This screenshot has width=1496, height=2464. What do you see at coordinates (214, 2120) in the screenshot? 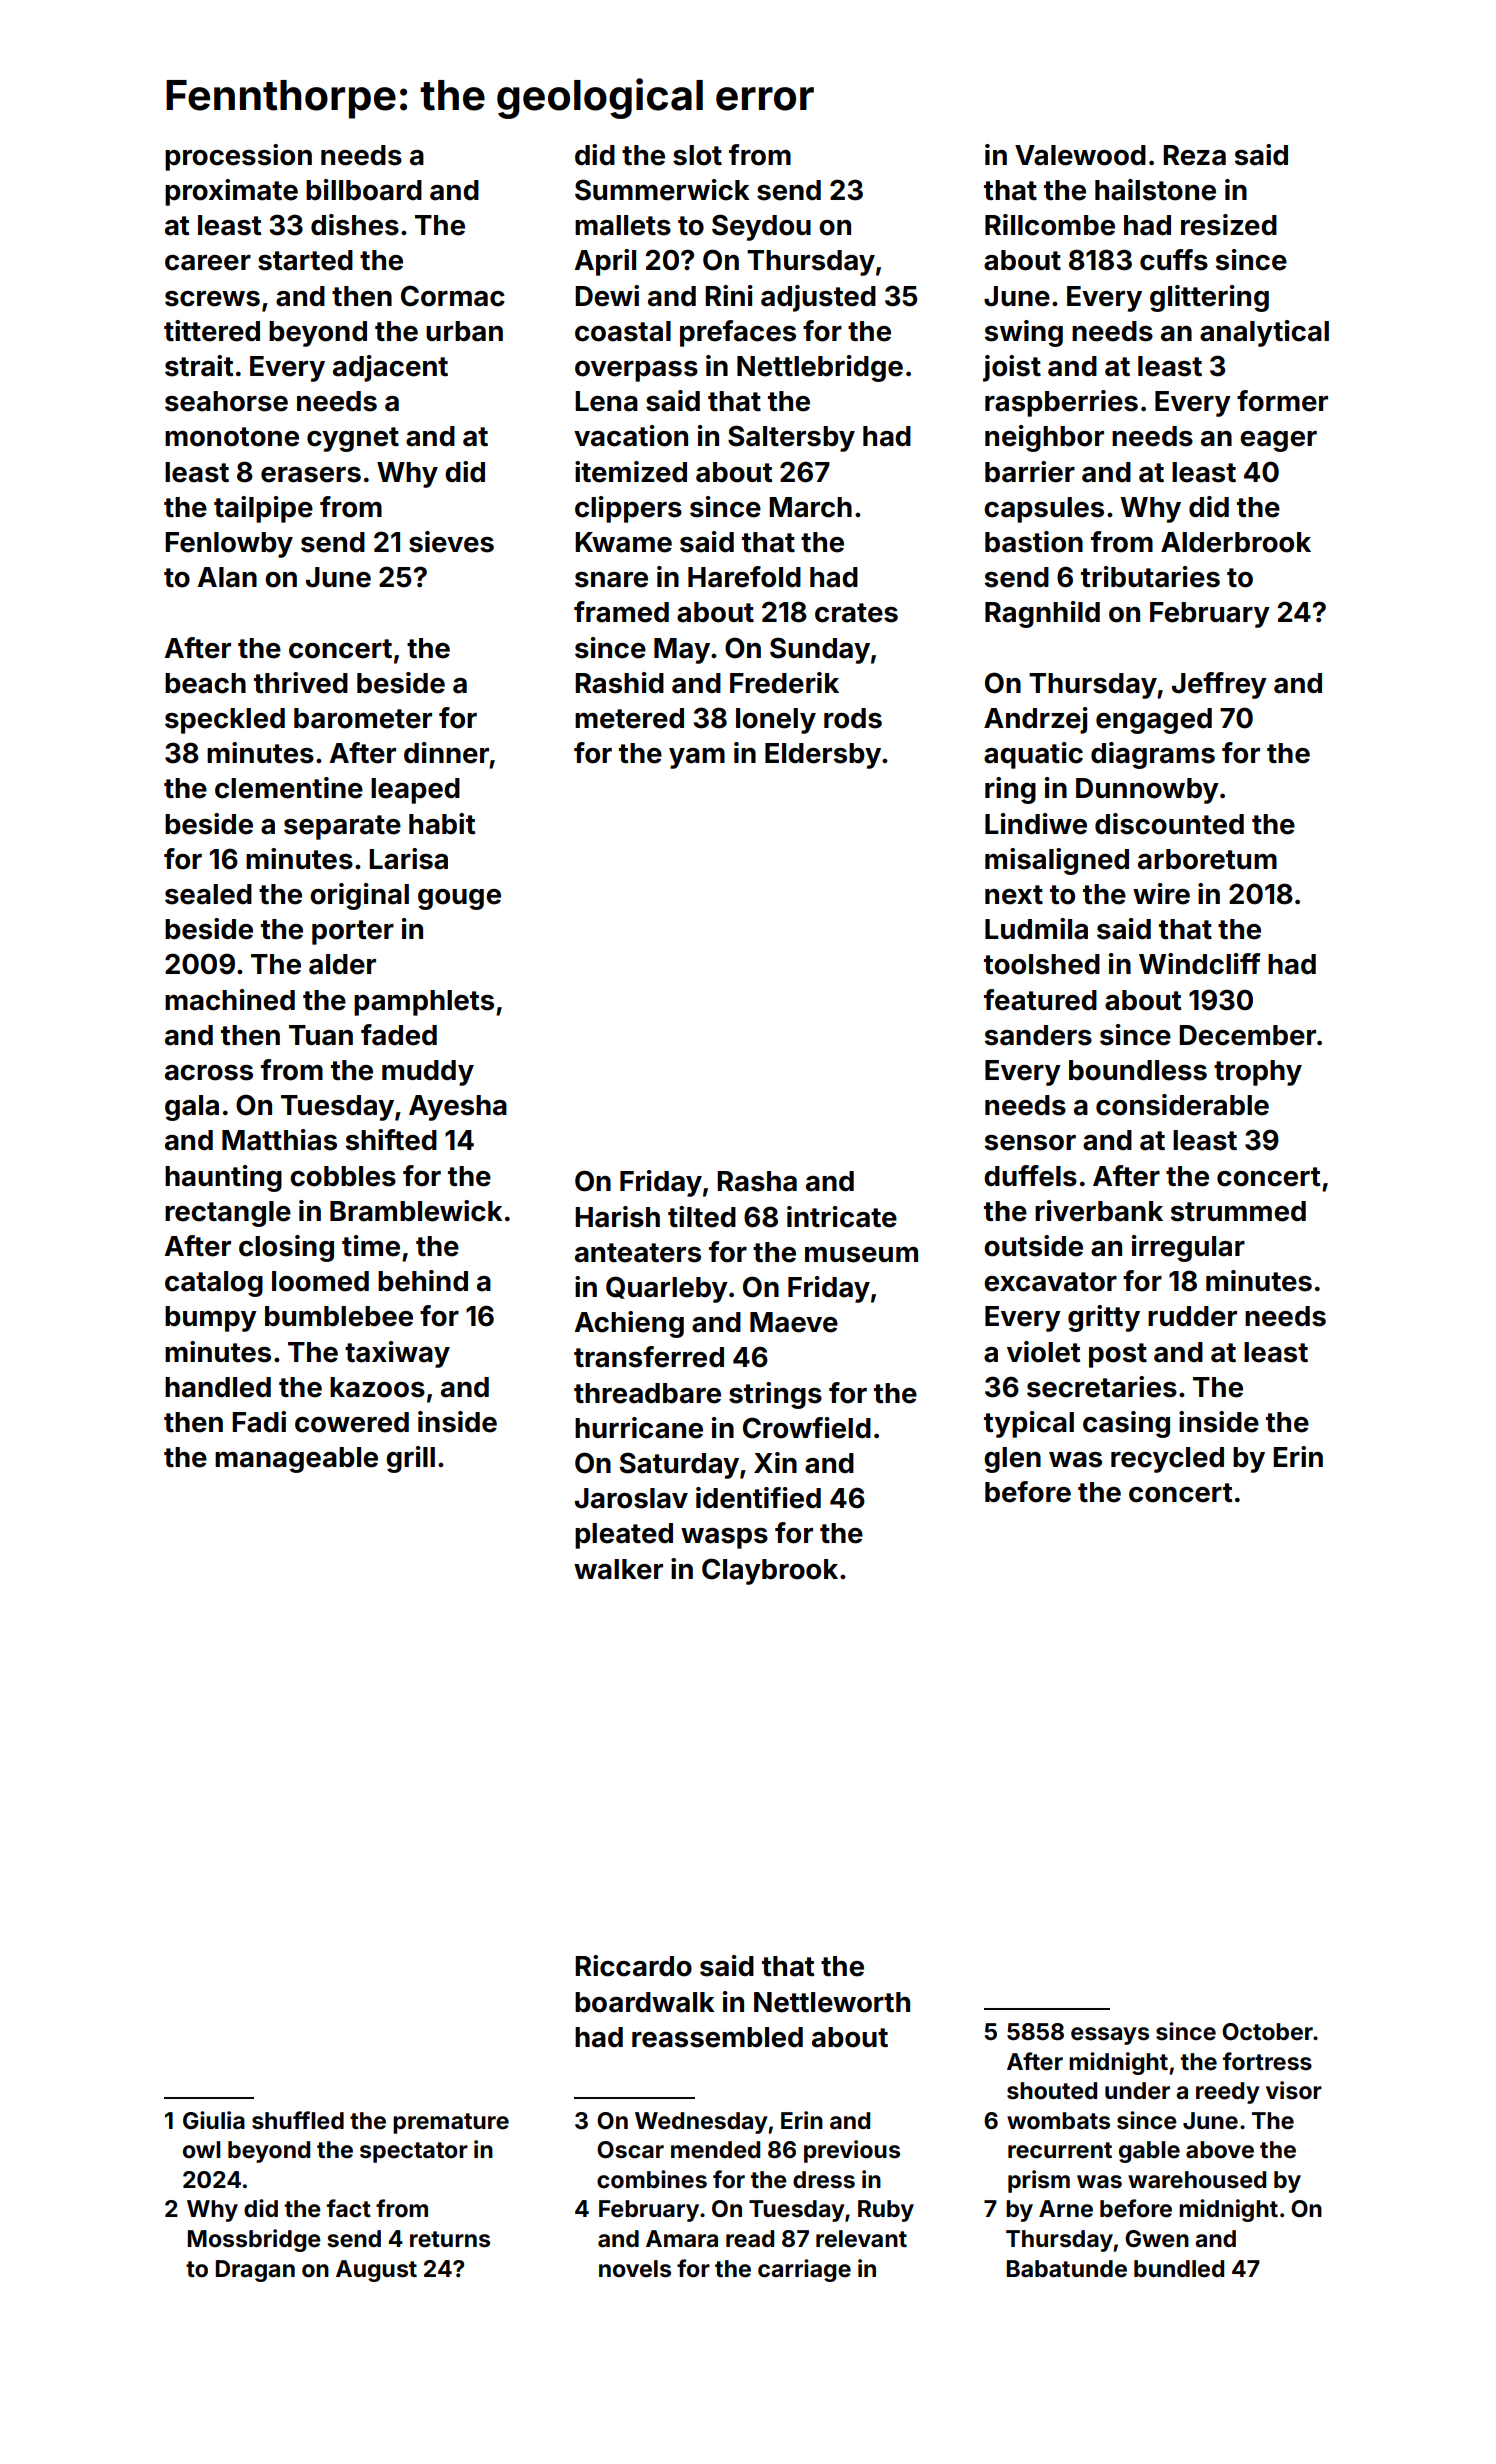
I see `Giulia` at bounding box center [214, 2120].
